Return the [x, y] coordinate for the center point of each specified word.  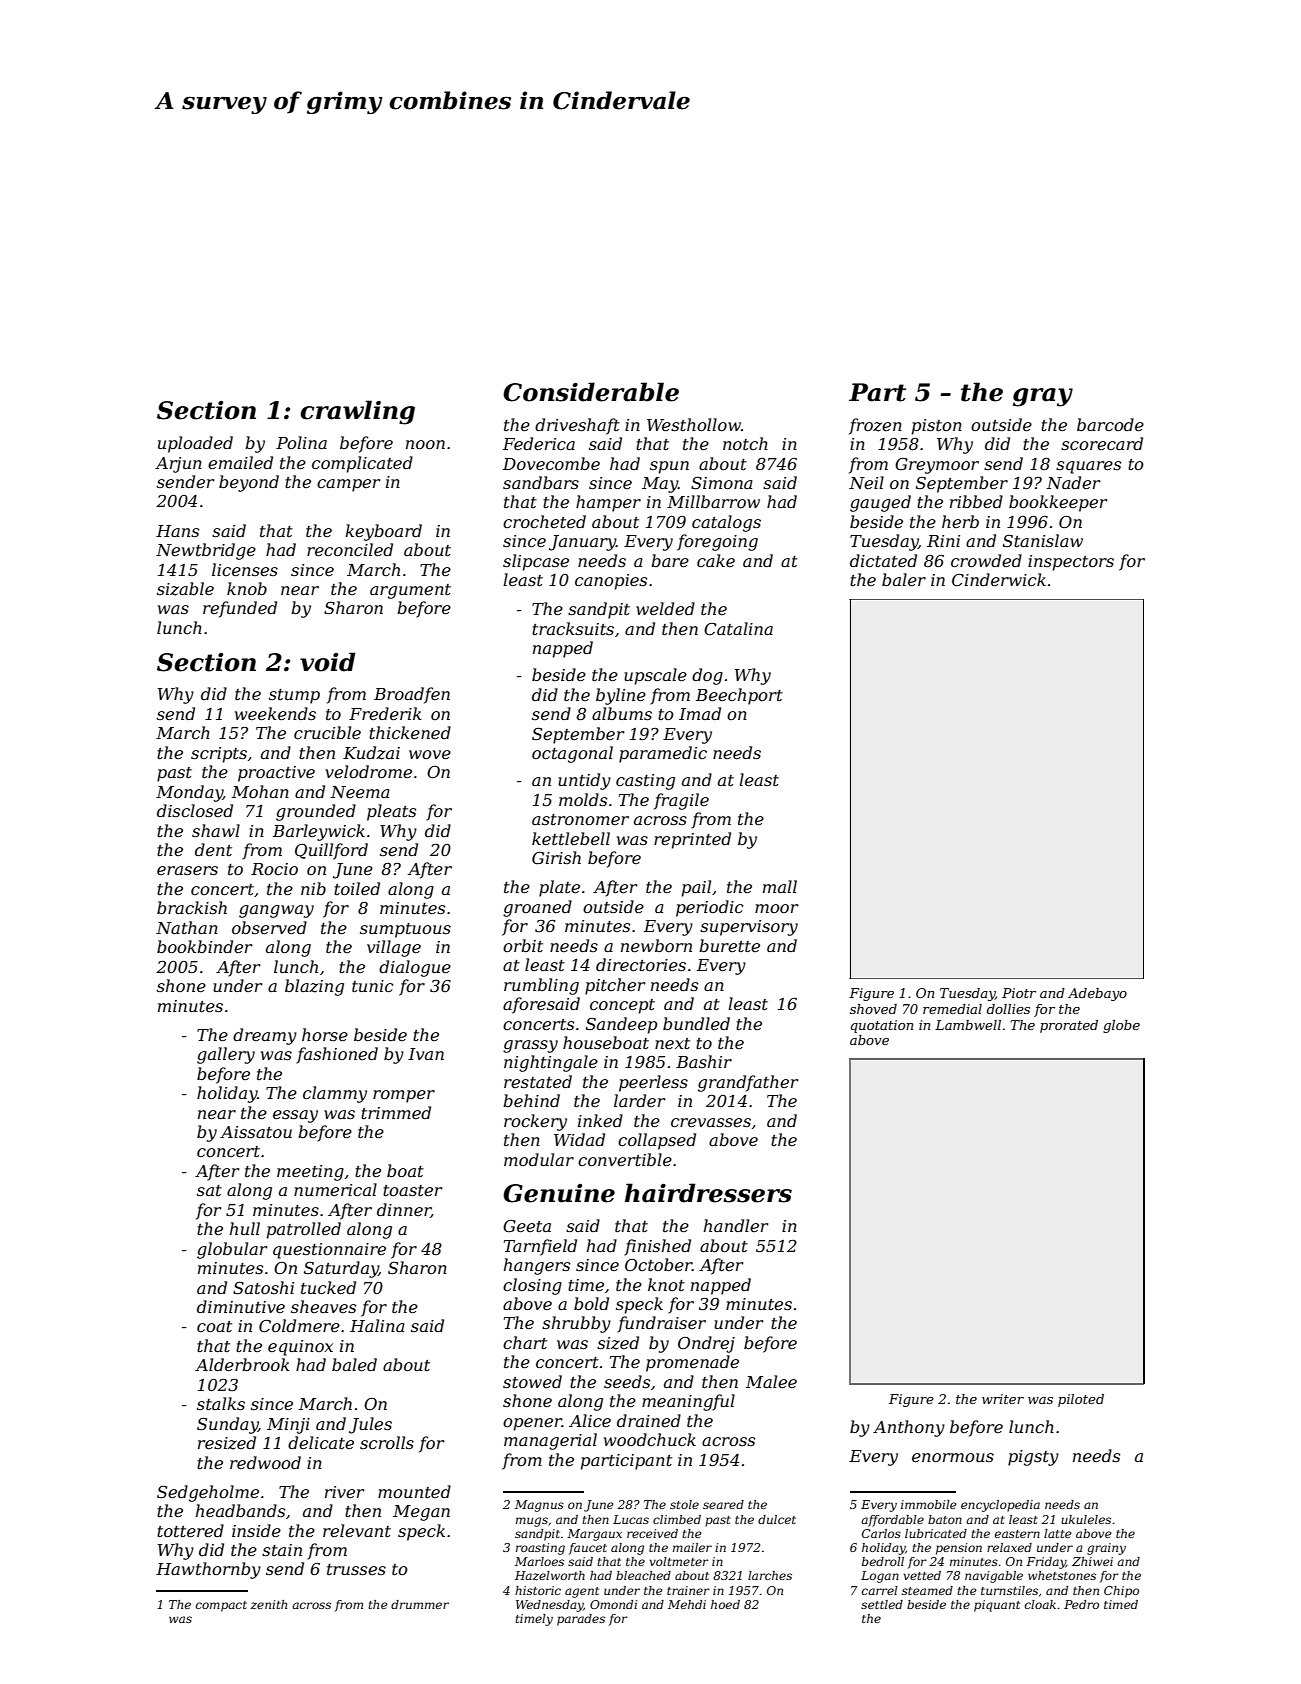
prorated [1069, 1026]
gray [1043, 397]
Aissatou [256, 1132]
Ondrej [706, 1344]
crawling [357, 412]
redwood [265, 1462]
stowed [532, 1381]
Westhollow [694, 424]
